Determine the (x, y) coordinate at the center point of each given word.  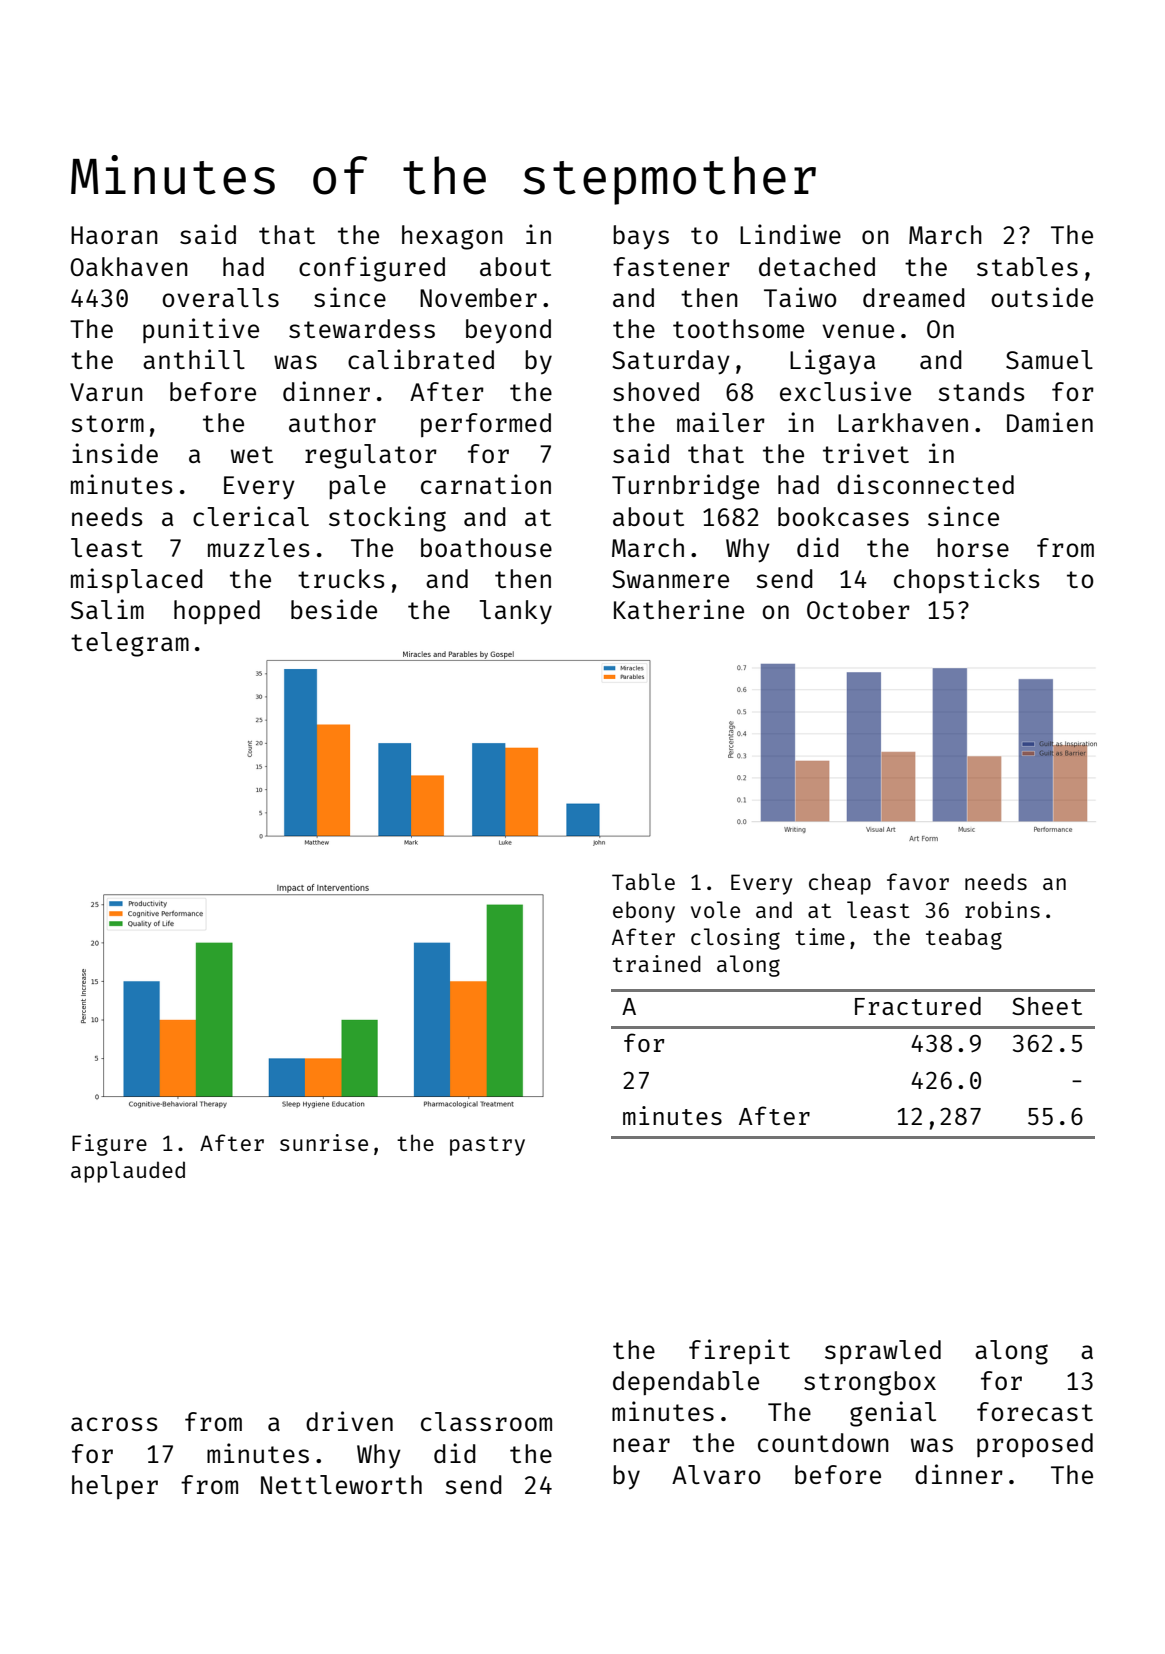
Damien (1050, 422)
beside (334, 609)
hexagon (452, 237)
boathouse (486, 547)
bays (641, 237)
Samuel (1049, 359)
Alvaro (716, 1474)
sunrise (324, 1142)
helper (115, 1487)
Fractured (918, 1006)
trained (657, 963)
